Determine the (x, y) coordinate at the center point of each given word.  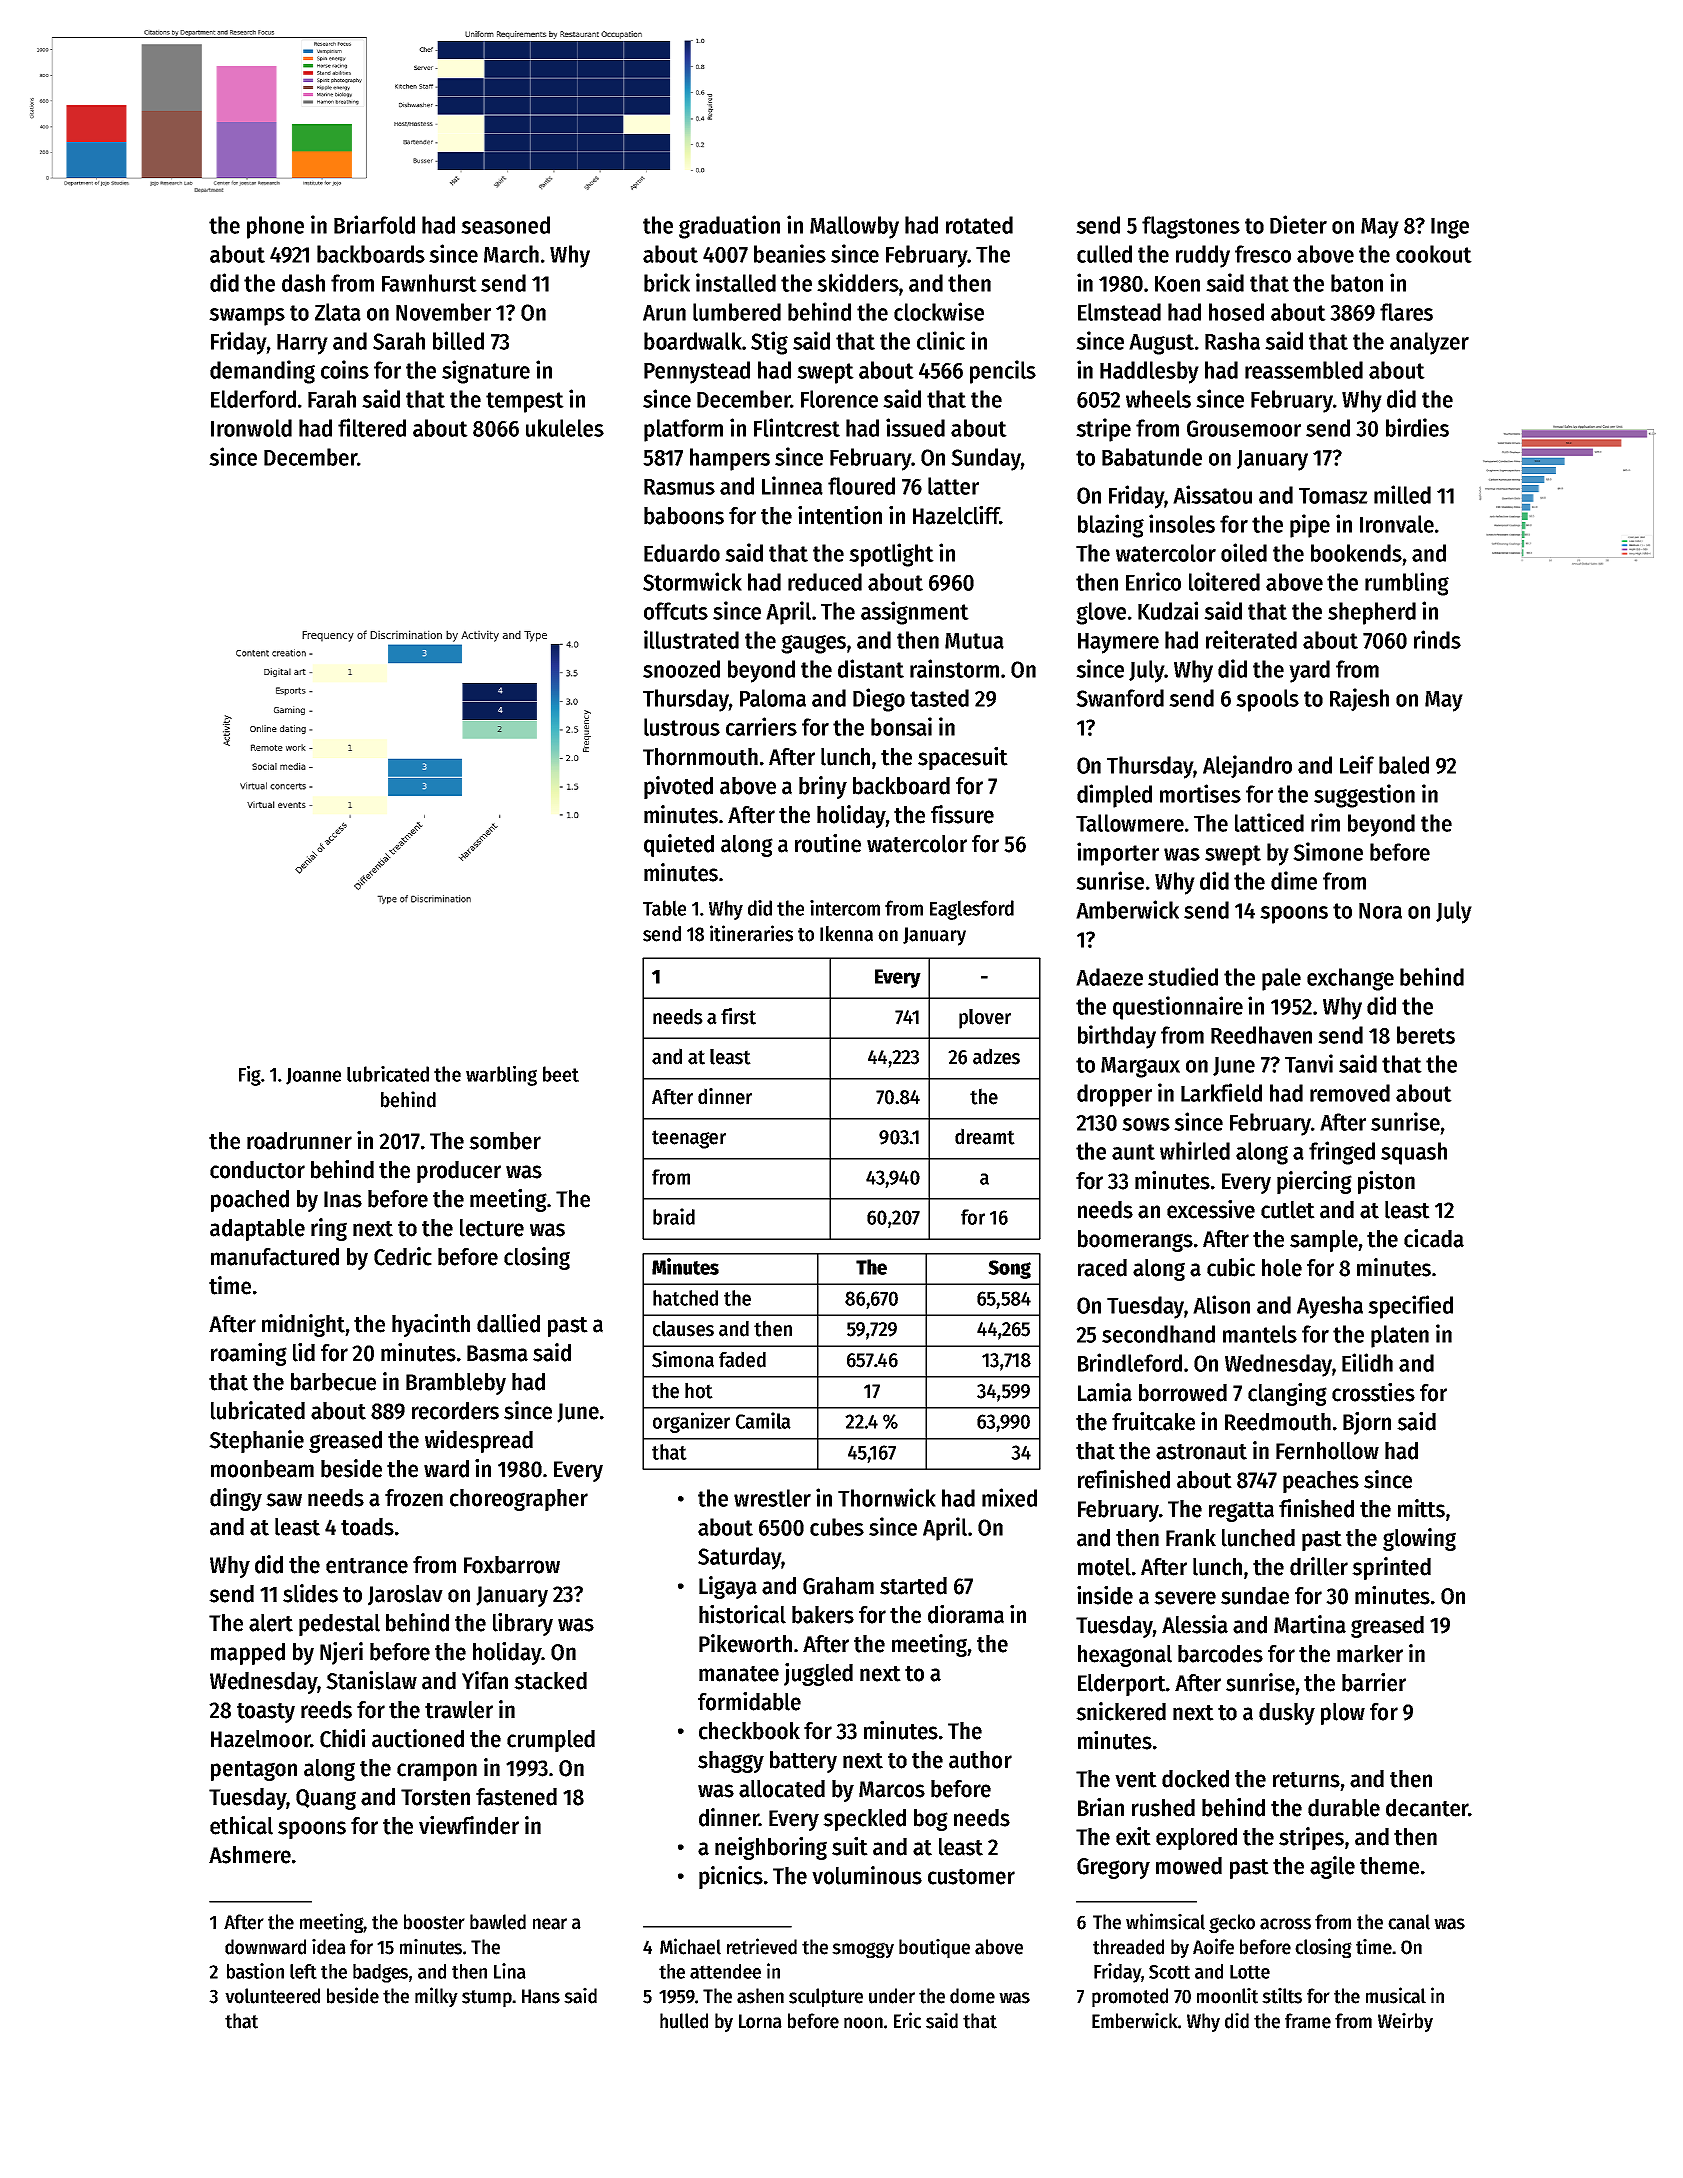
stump (487, 1998)
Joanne (313, 1076)
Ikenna (846, 934)
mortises (1200, 793)
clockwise (939, 311)
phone (275, 227)
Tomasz (1333, 496)
